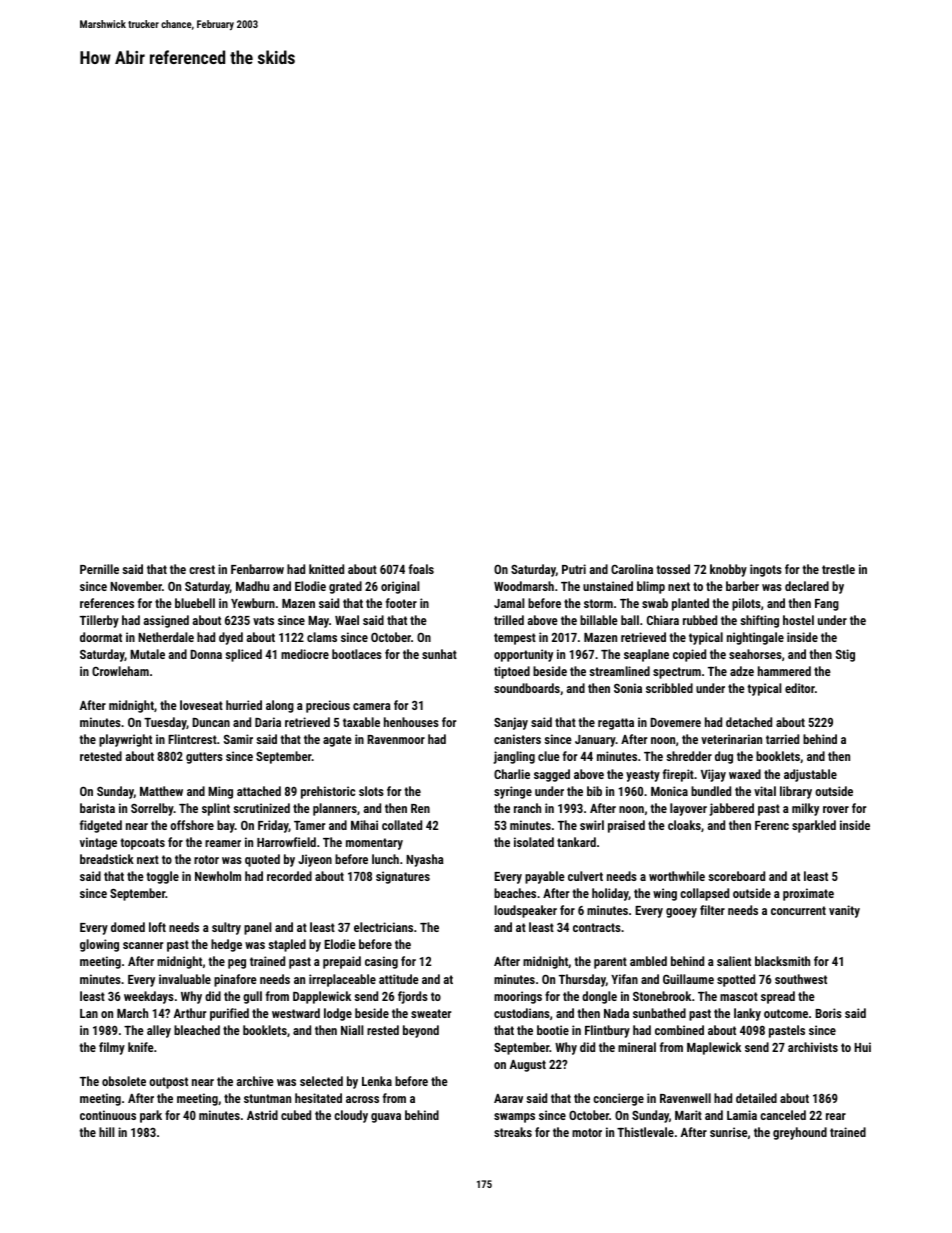  What do you see at coordinates (681, 913) in the screenshot?
I see `gooey` at bounding box center [681, 913].
